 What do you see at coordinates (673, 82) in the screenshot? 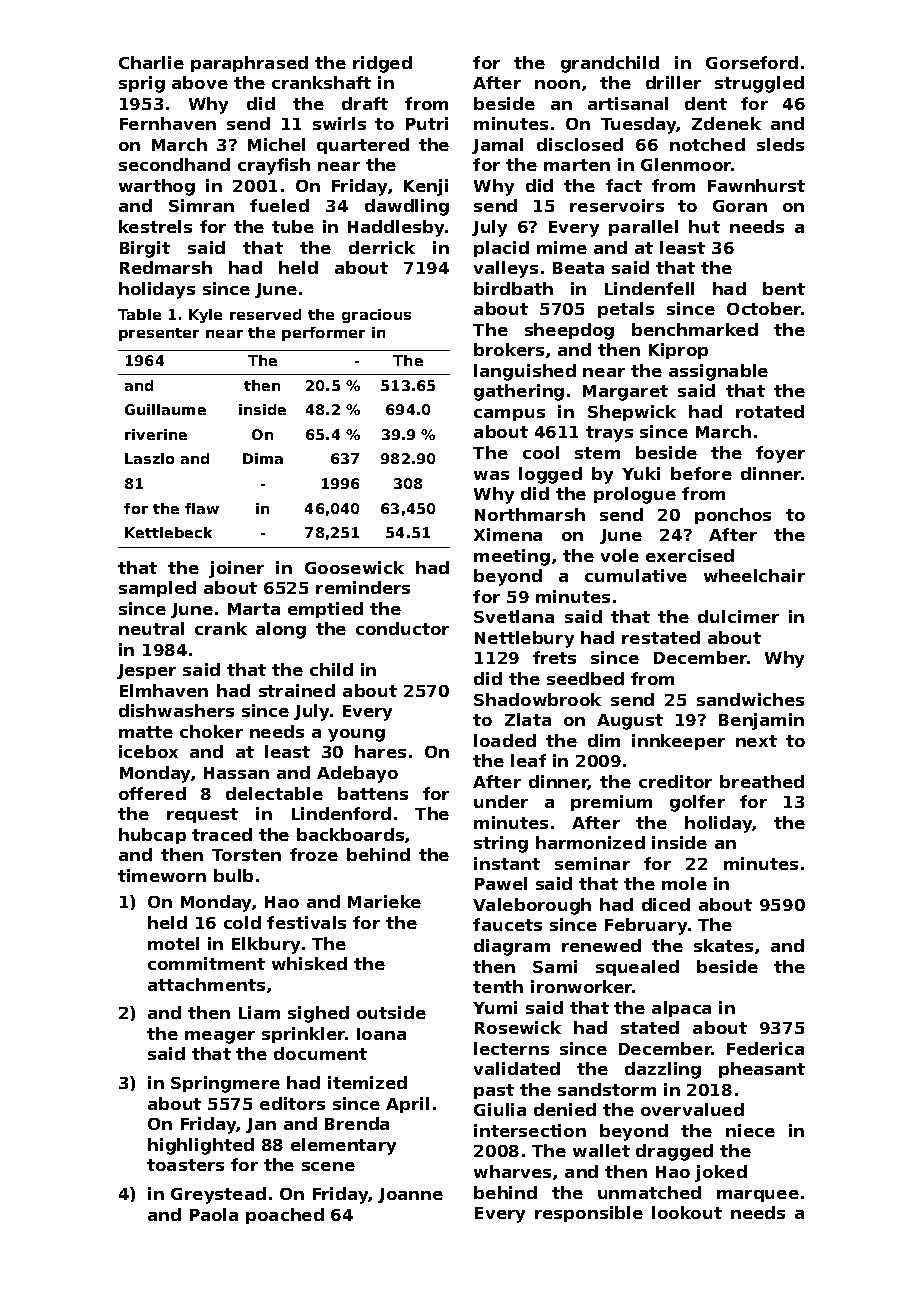
I see `driller` at bounding box center [673, 82].
